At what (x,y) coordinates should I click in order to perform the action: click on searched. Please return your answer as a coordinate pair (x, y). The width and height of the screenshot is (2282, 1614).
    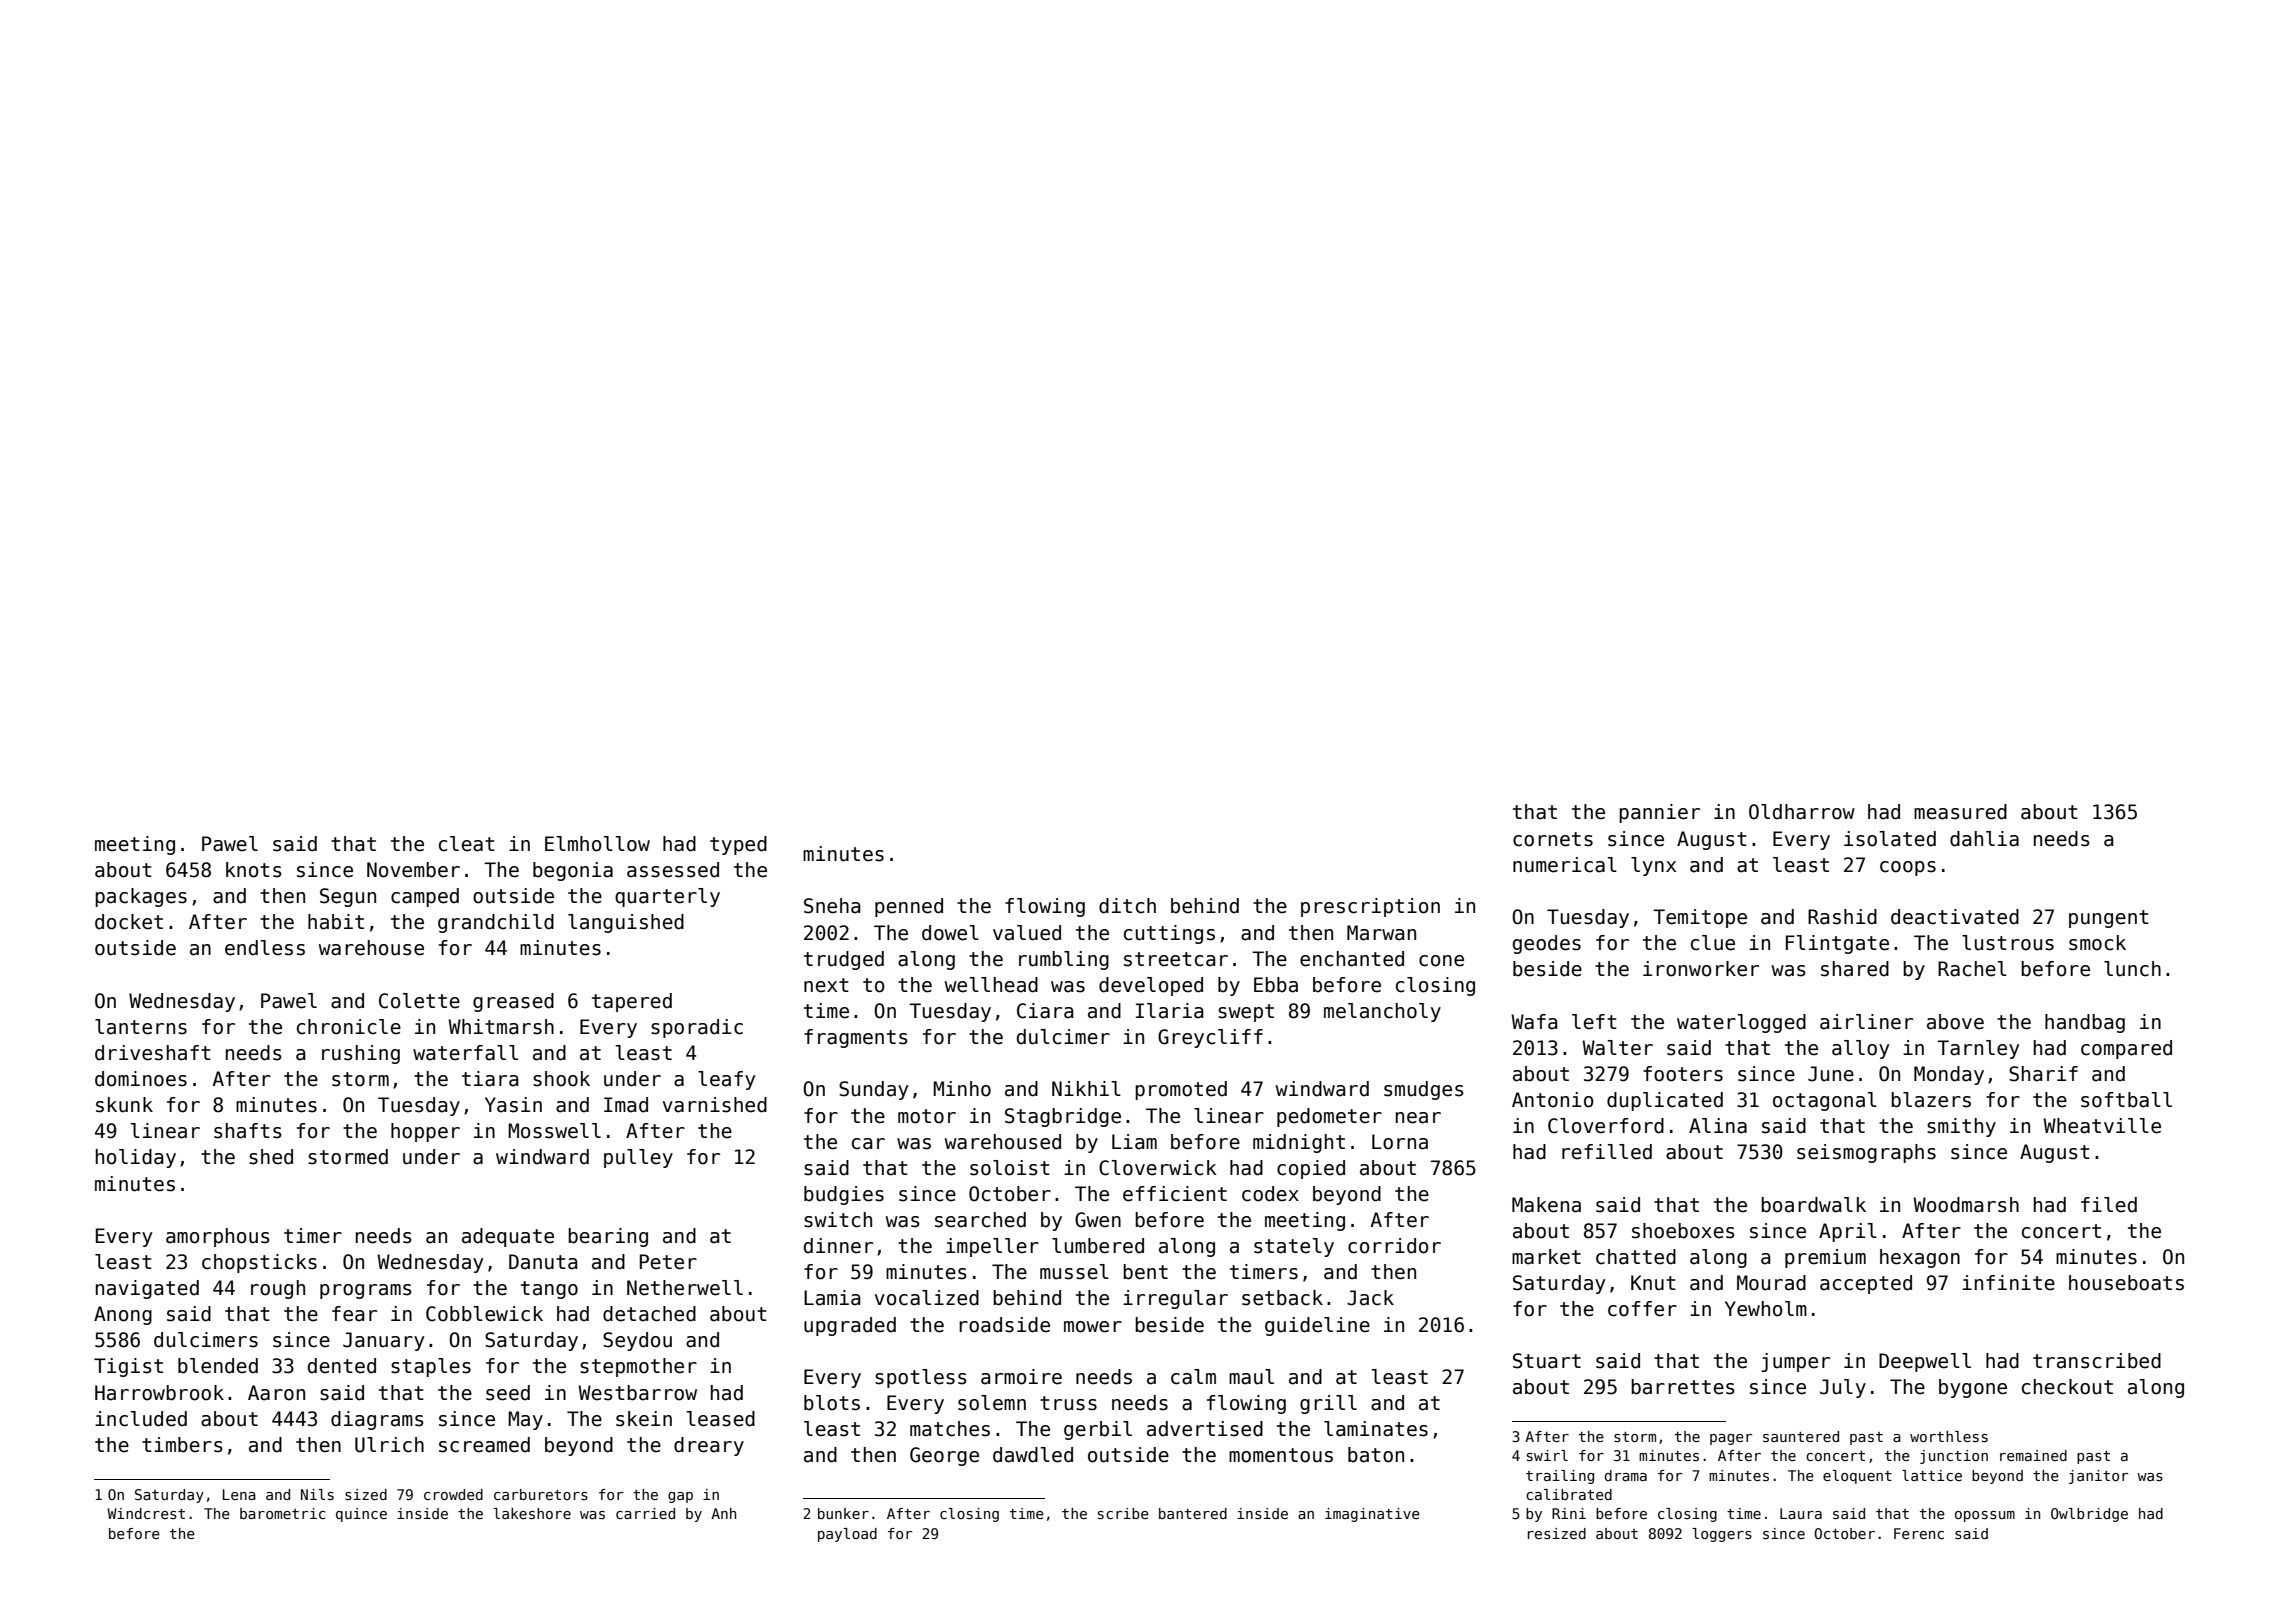
    Looking at the image, I should click on (980, 1220).
